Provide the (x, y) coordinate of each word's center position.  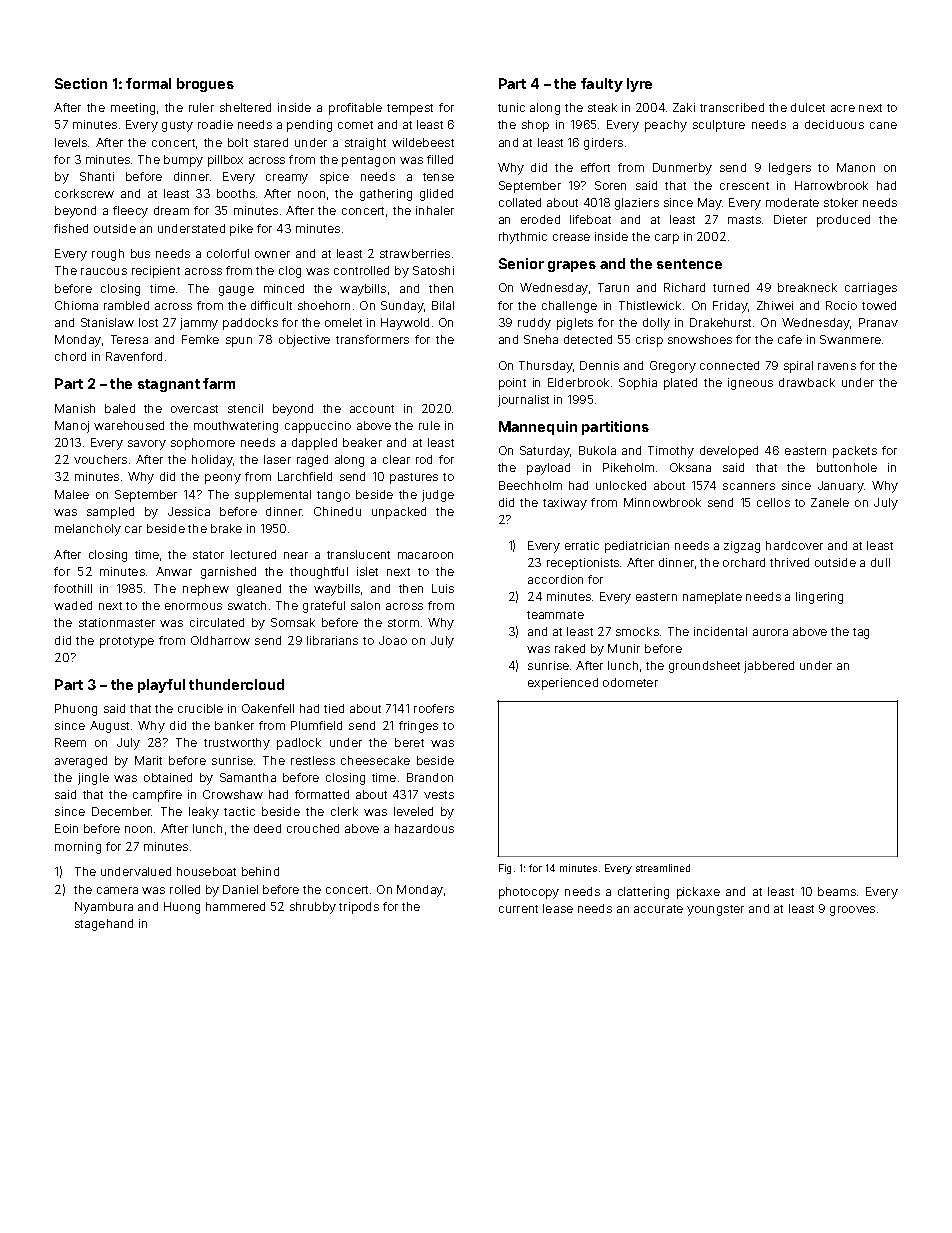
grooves (852, 911)
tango (333, 496)
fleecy (130, 212)
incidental (720, 631)
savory (147, 445)
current (518, 909)
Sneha (541, 339)
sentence (689, 264)
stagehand (104, 925)
